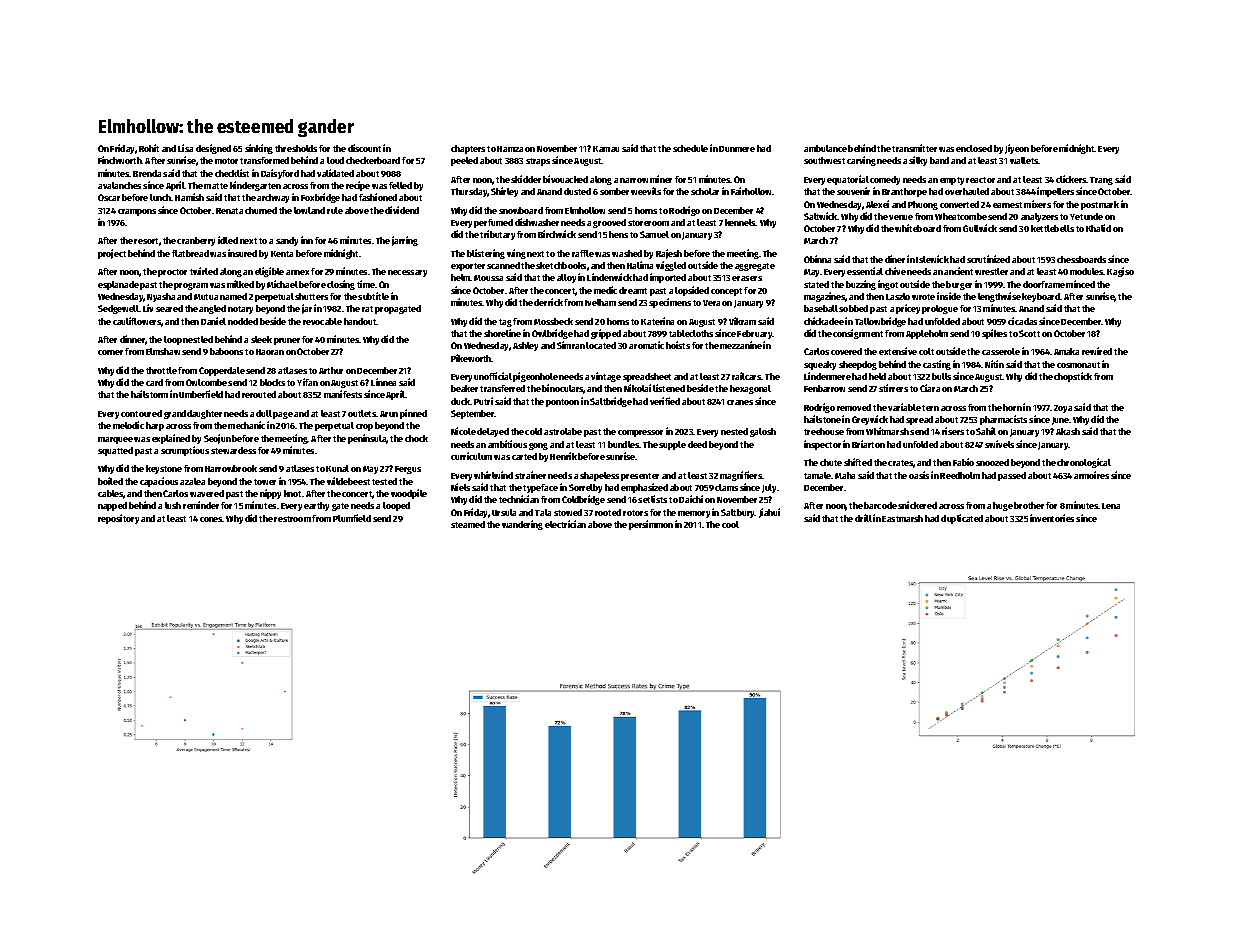 The width and height of the screenshot is (1233, 952). I want to click on Plumfield, so click(352, 518).
